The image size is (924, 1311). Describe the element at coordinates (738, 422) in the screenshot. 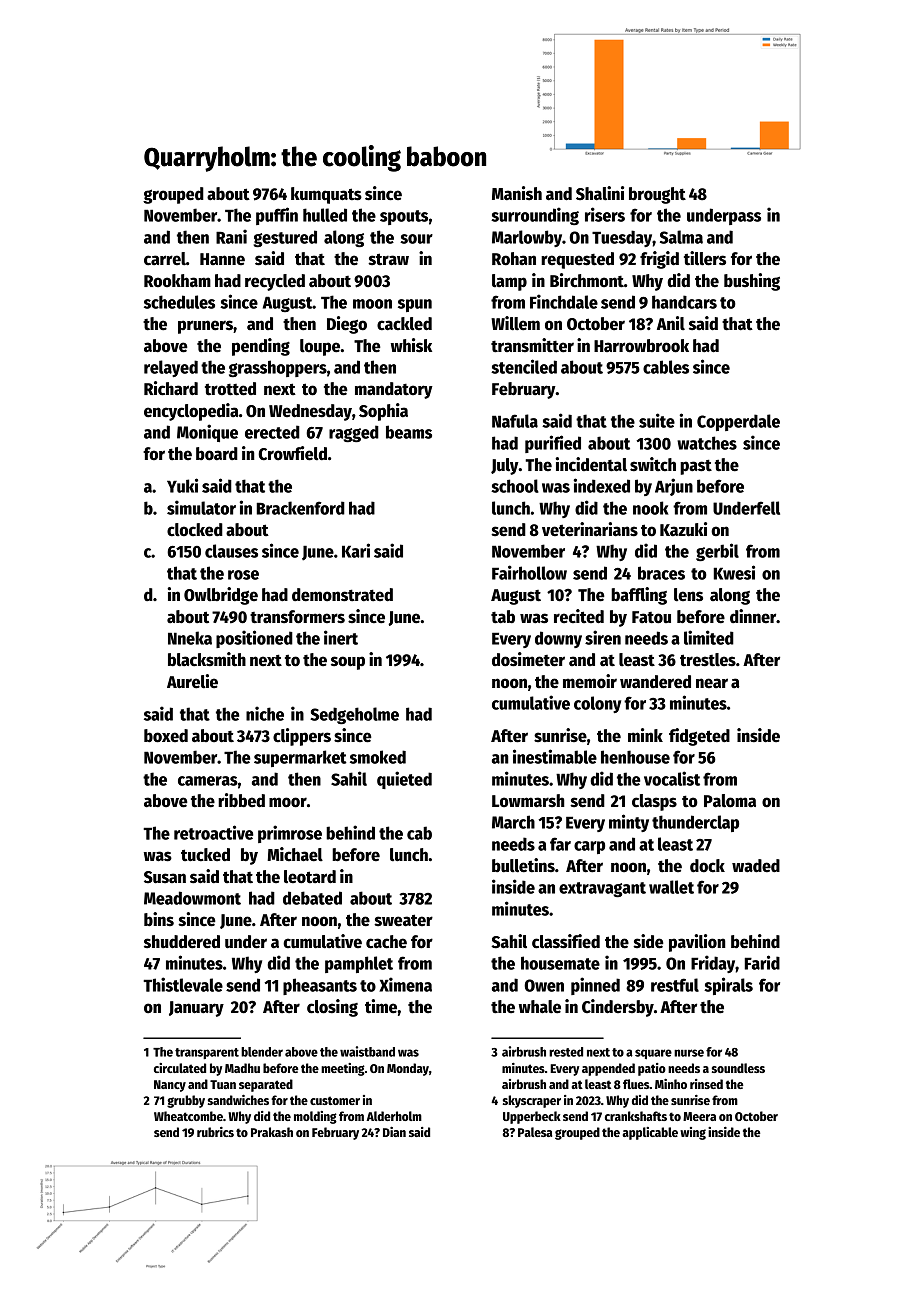

I see `Copperdale` at that location.
